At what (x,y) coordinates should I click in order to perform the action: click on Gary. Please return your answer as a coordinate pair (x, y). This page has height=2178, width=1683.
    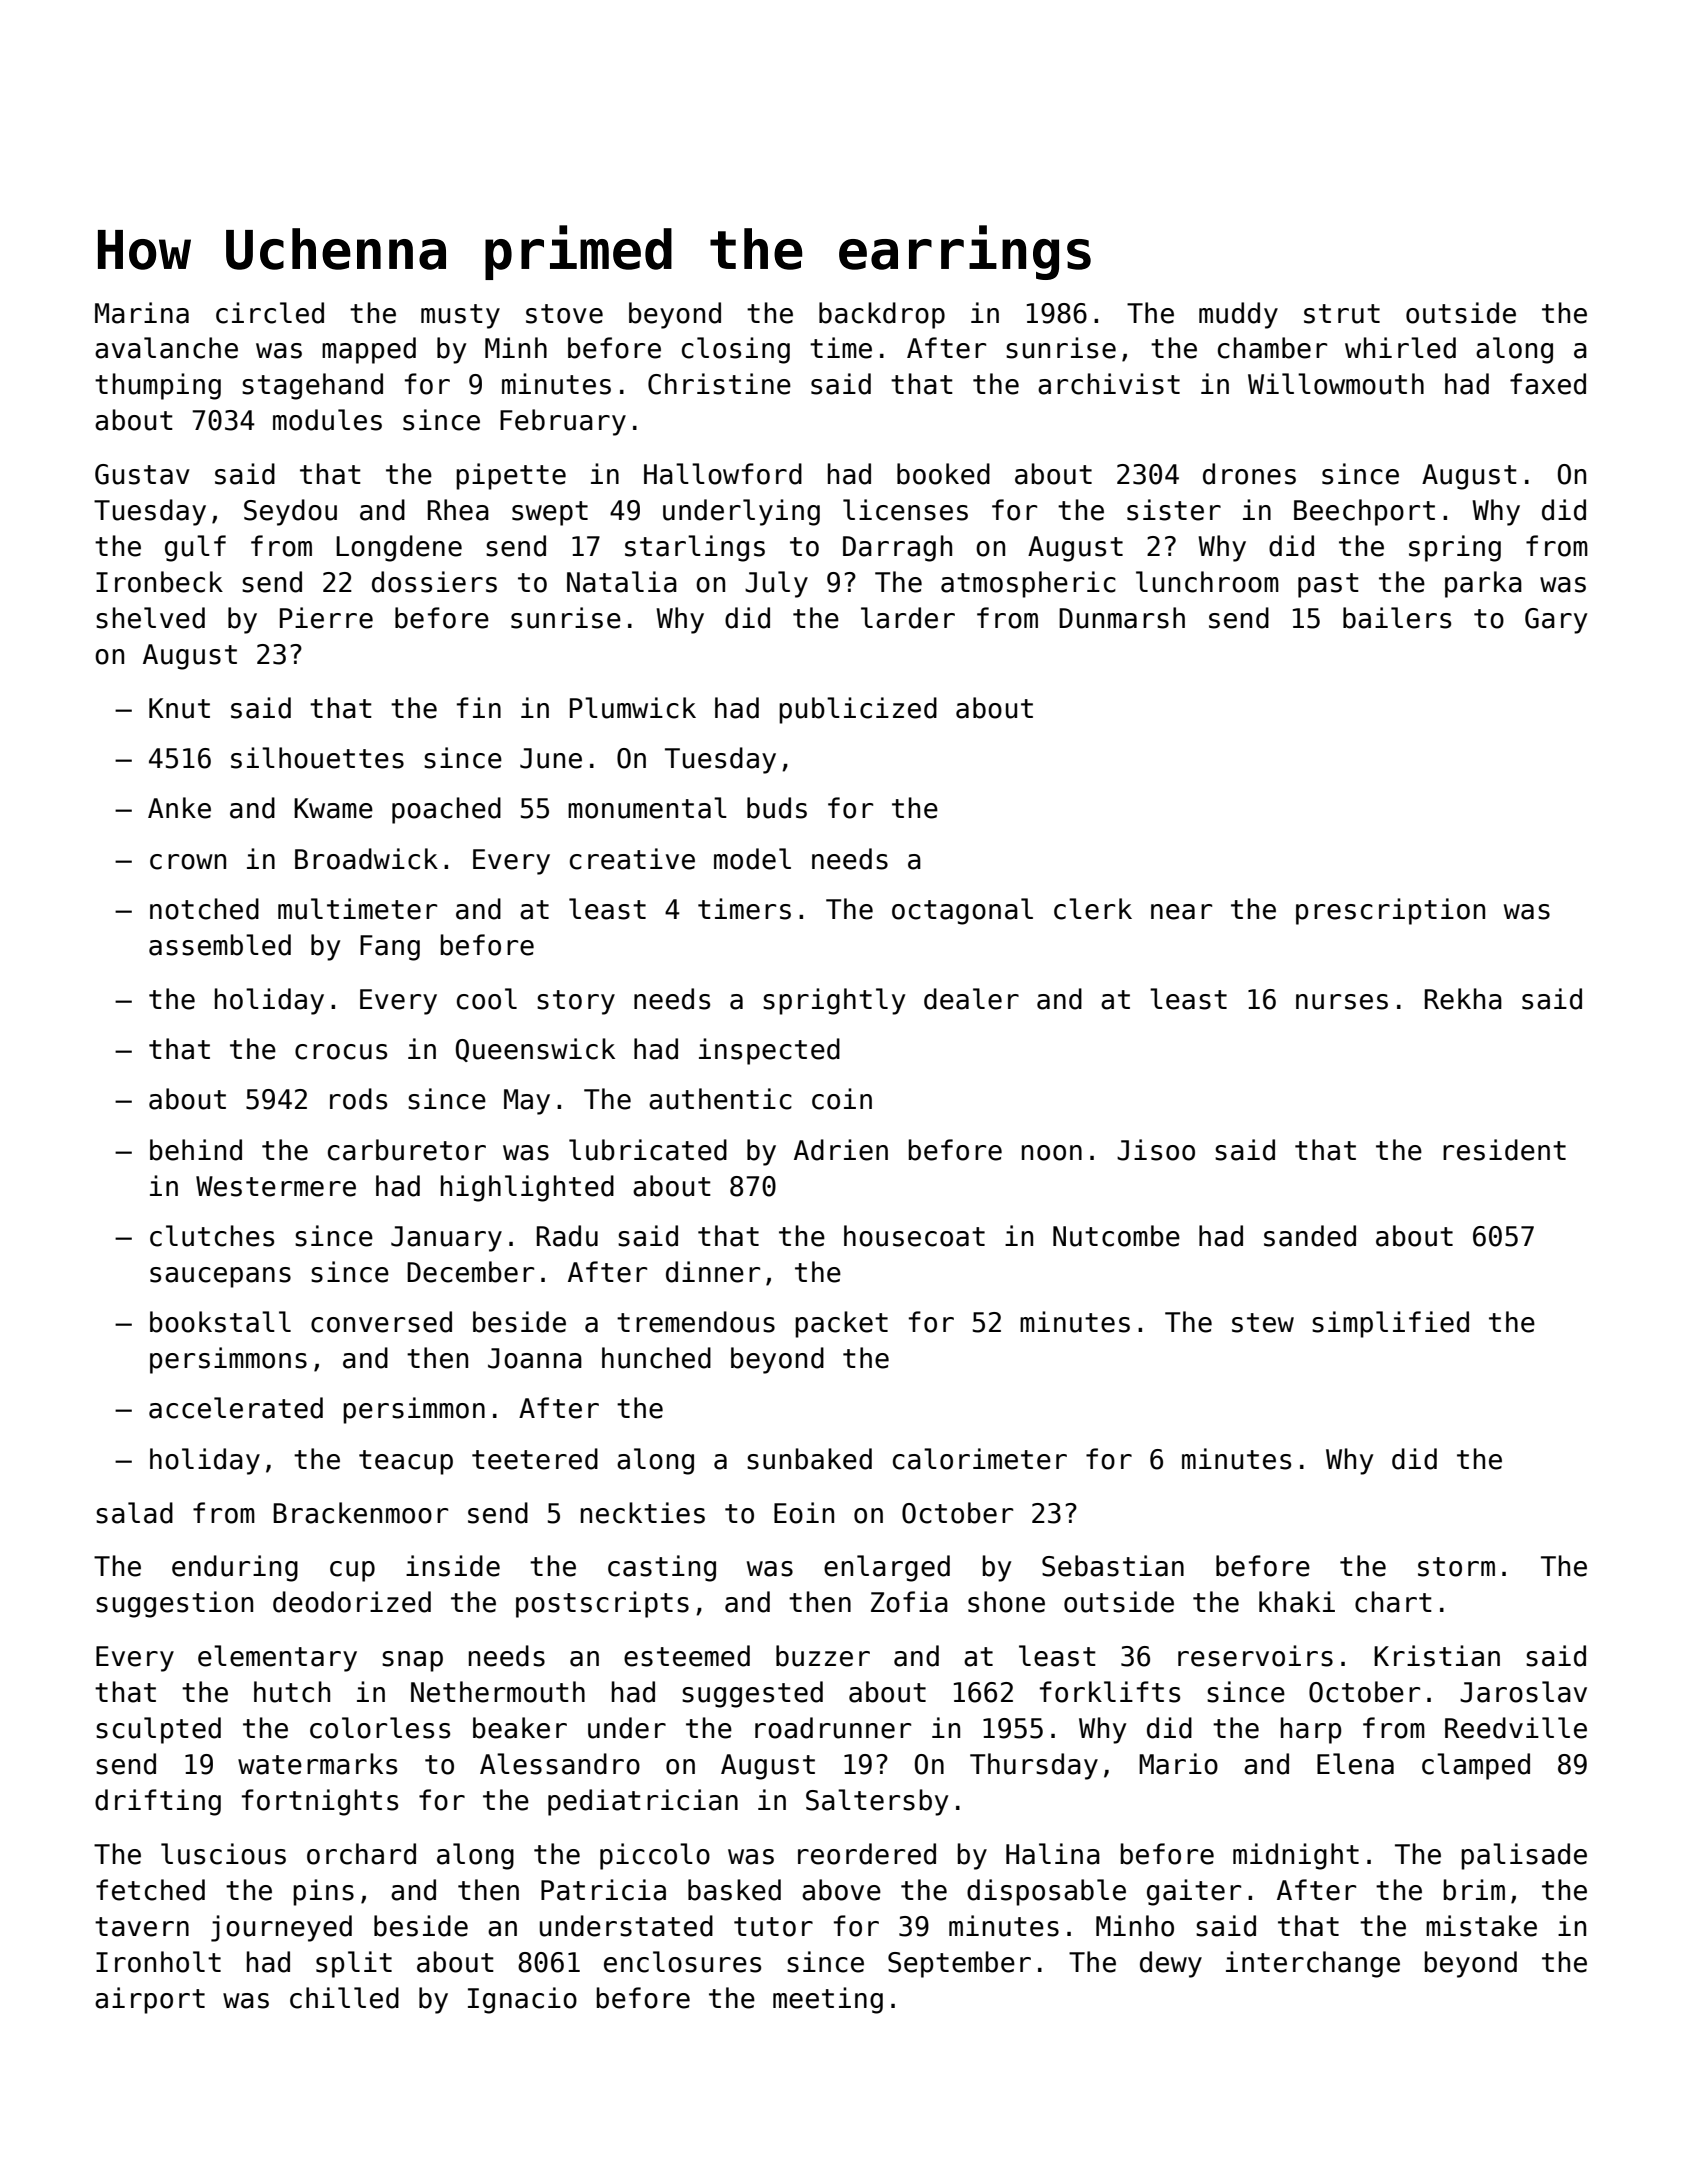
    Looking at the image, I should click on (1556, 621).
